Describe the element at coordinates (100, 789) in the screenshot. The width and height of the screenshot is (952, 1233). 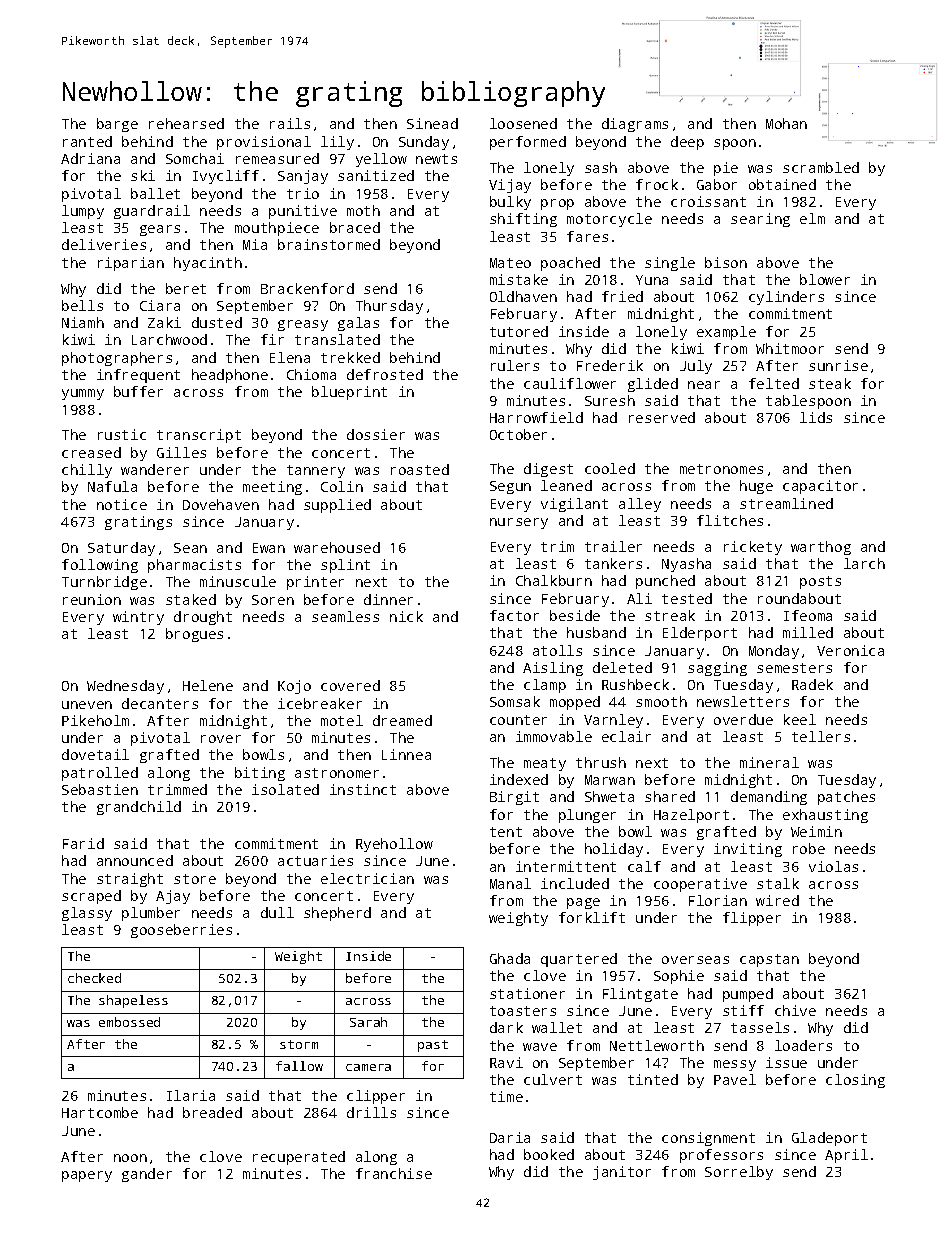
I see `Sebastien` at that location.
